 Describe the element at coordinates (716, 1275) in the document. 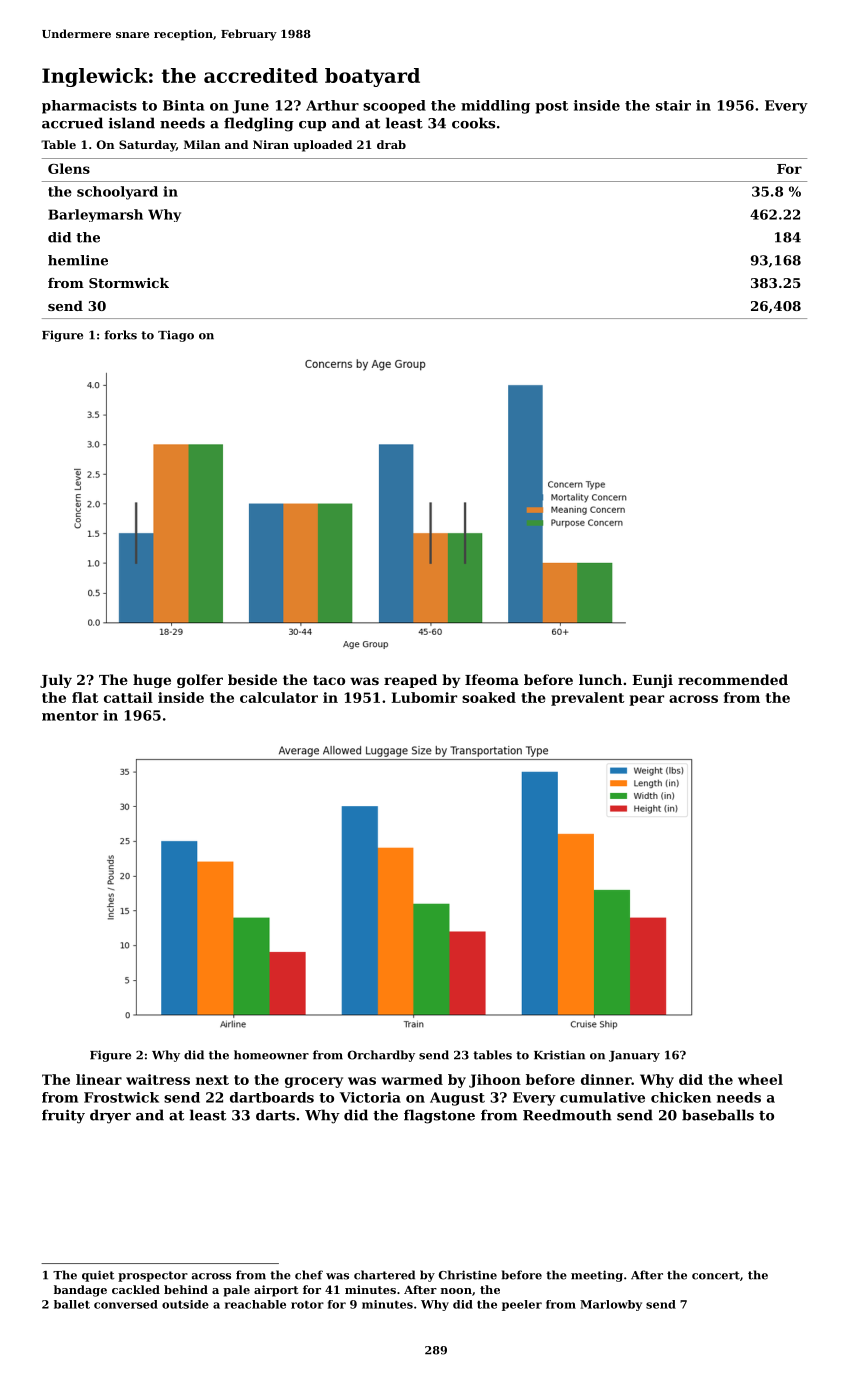

I see `concert` at that location.
